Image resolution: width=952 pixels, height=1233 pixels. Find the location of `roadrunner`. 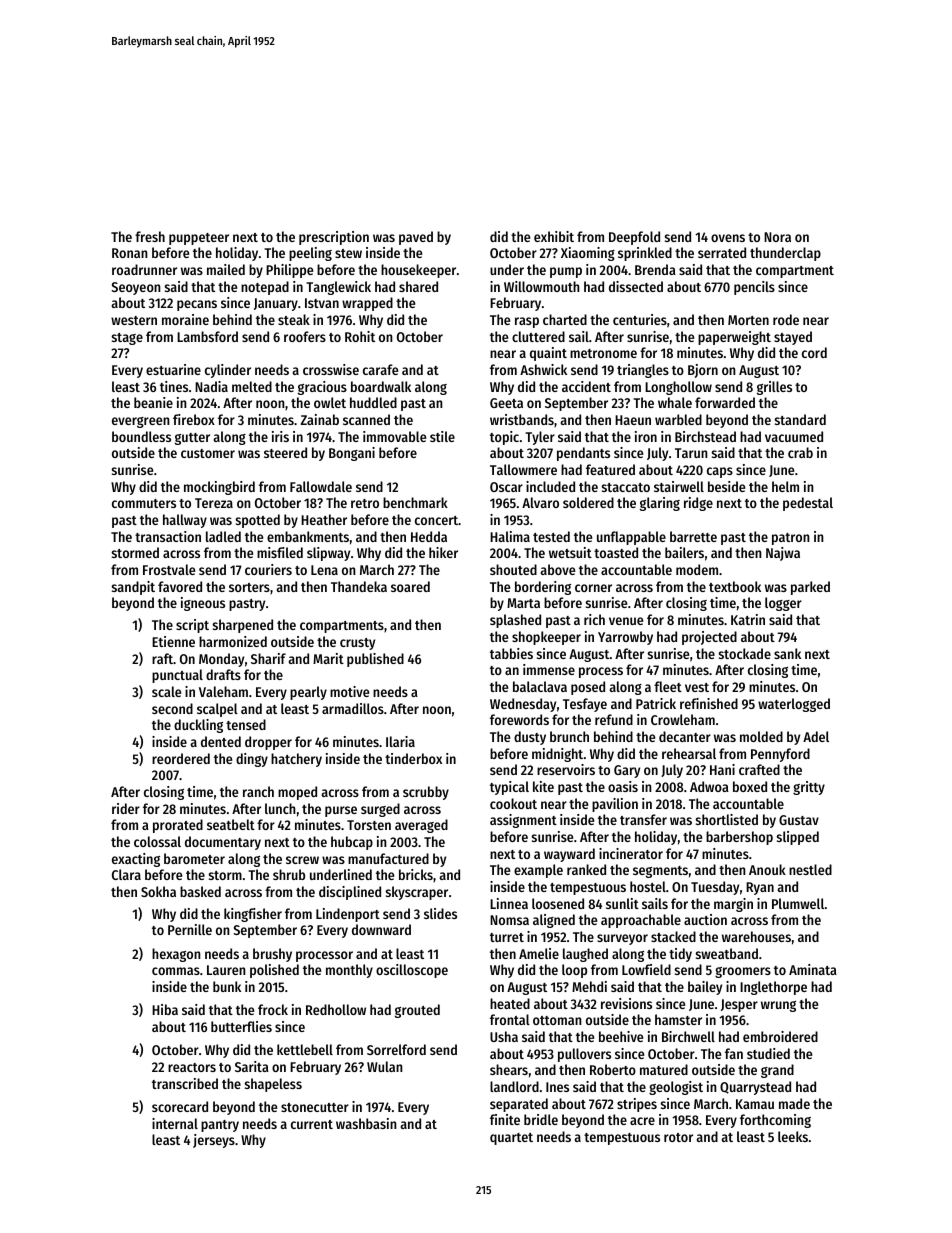

roadrunner is located at coordinates (144, 269).
